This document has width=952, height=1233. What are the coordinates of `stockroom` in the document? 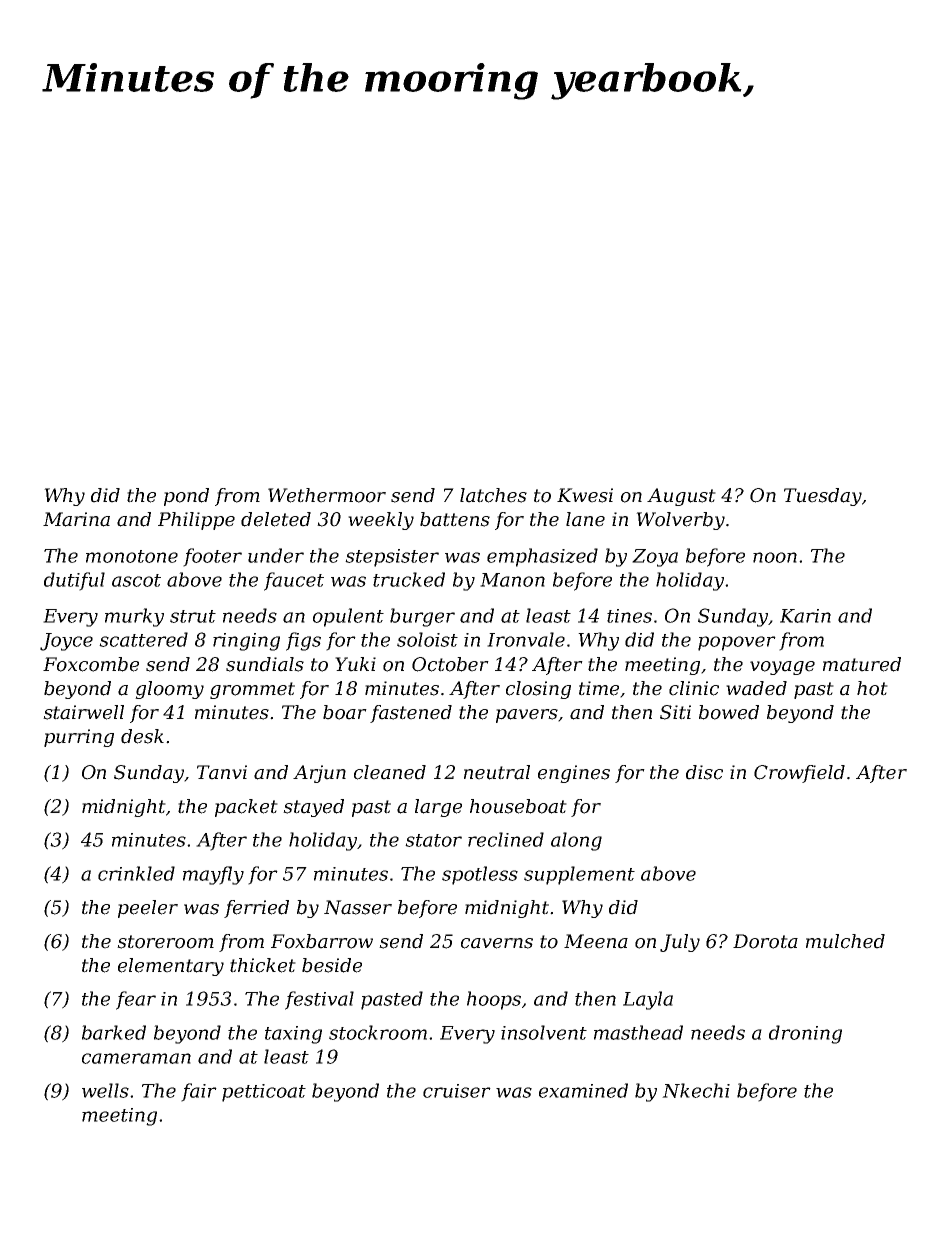 It's located at (378, 1032).
